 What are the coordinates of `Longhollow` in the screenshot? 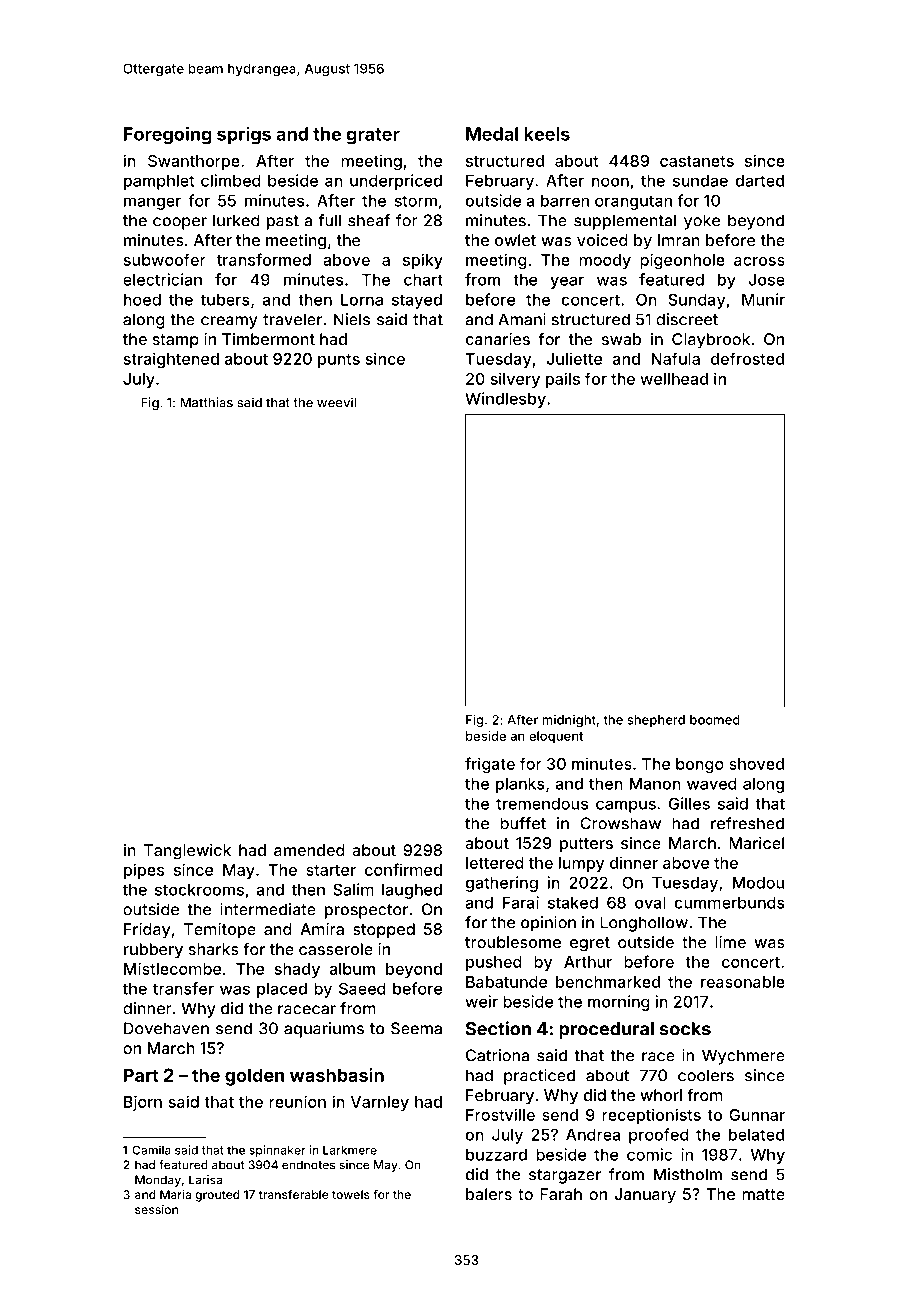 It's located at (644, 924).
